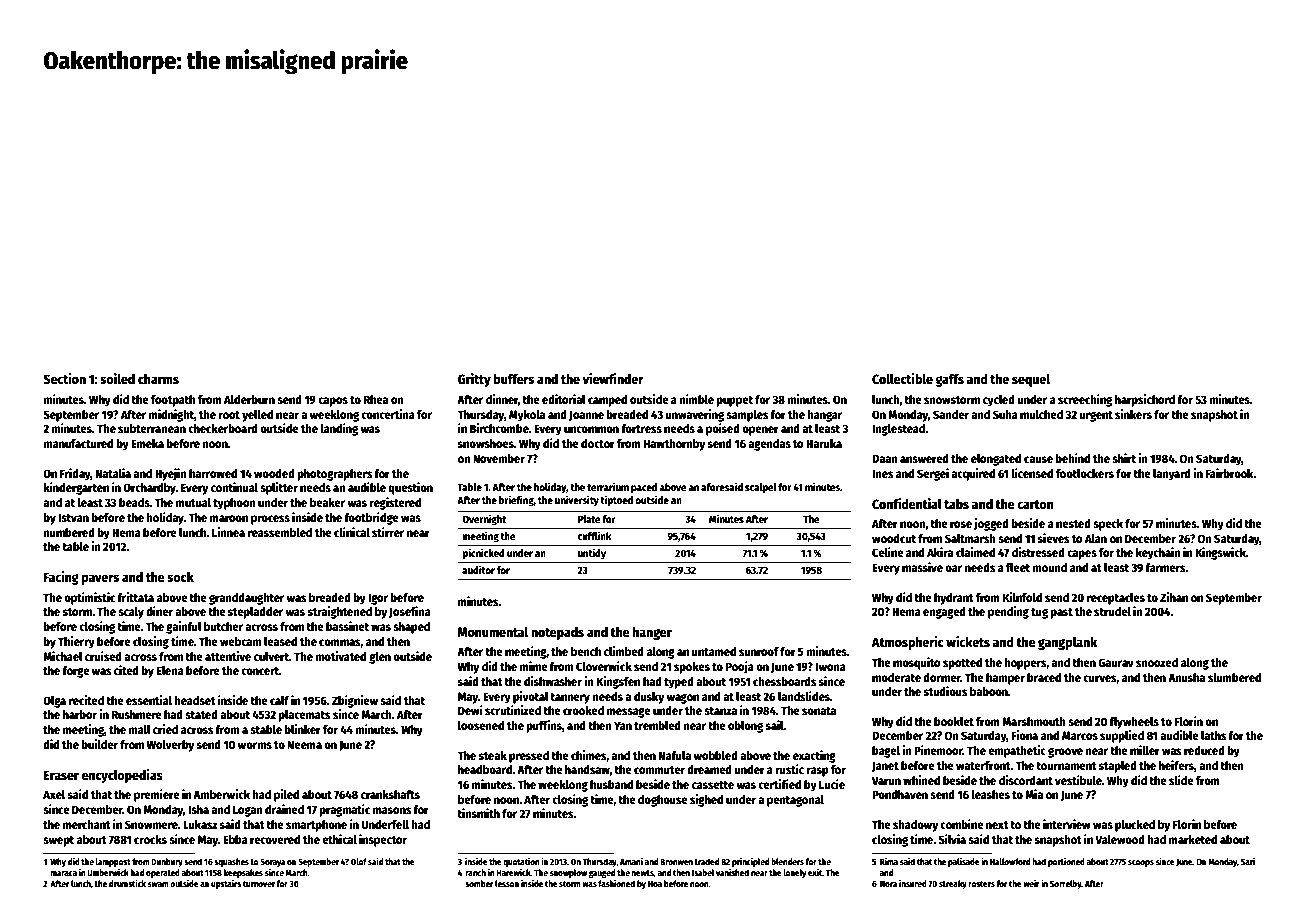 Image resolution: width=1308 pixels, height=924 pixels. What do you see at coordinates (655, 884) in the page?
I see `Hoa` at bounding box center [655, 884].
